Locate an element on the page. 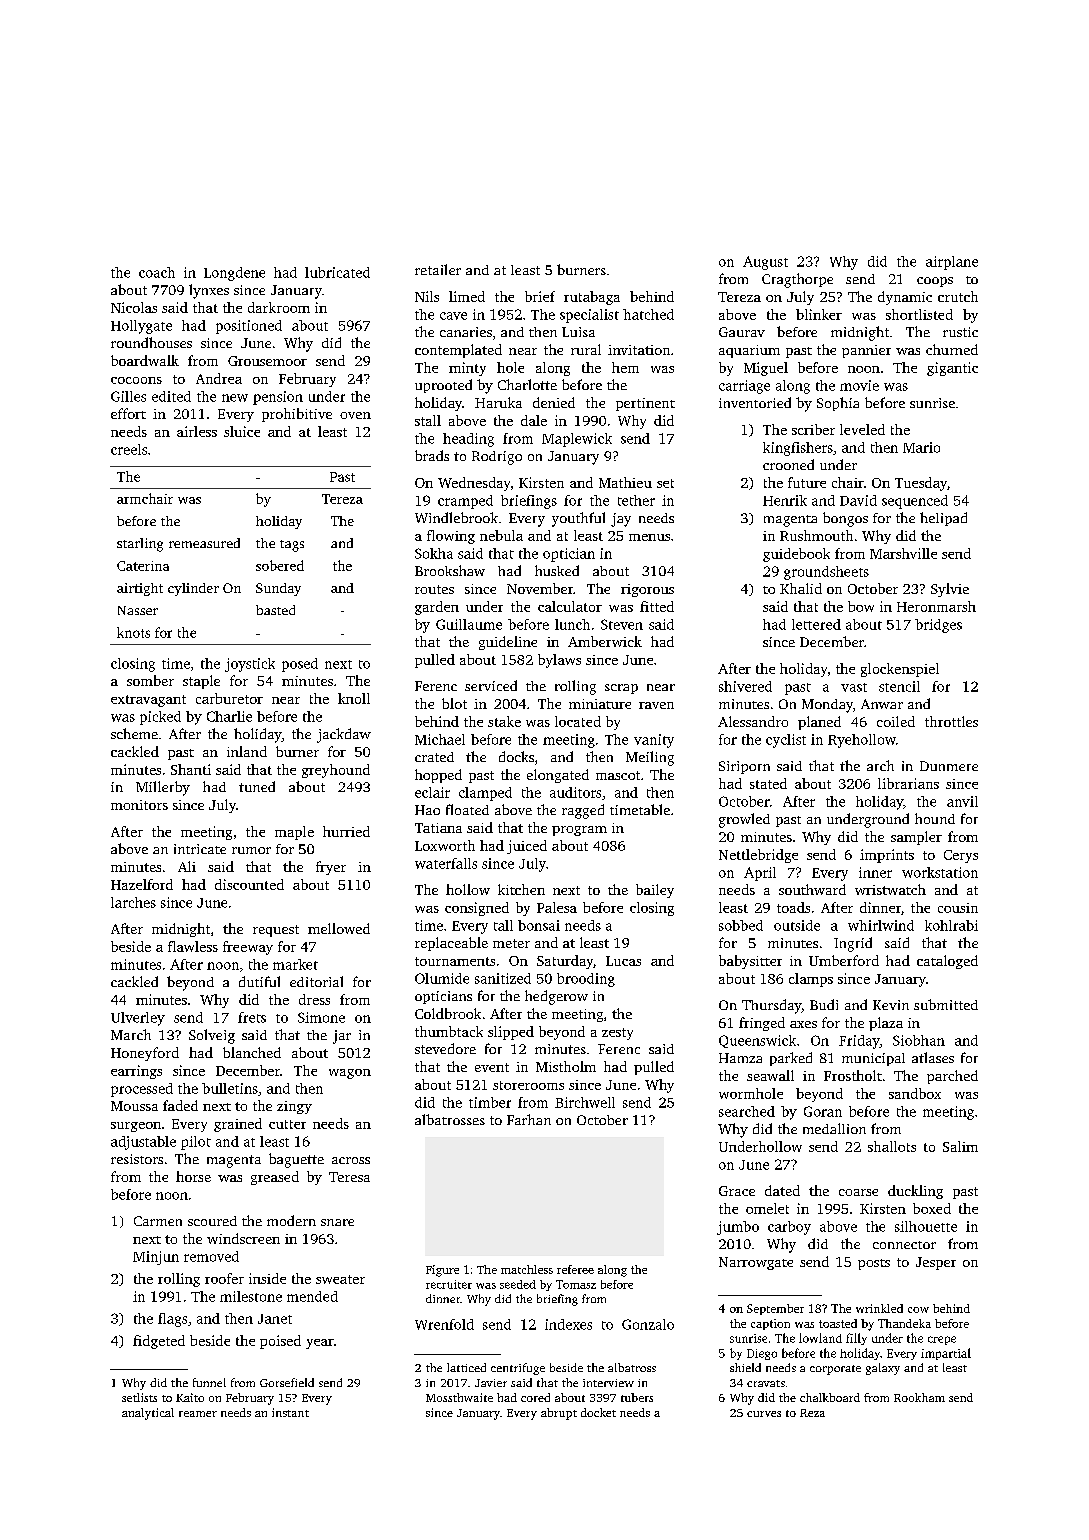  analytical is located at coordinates (148, 1414).
